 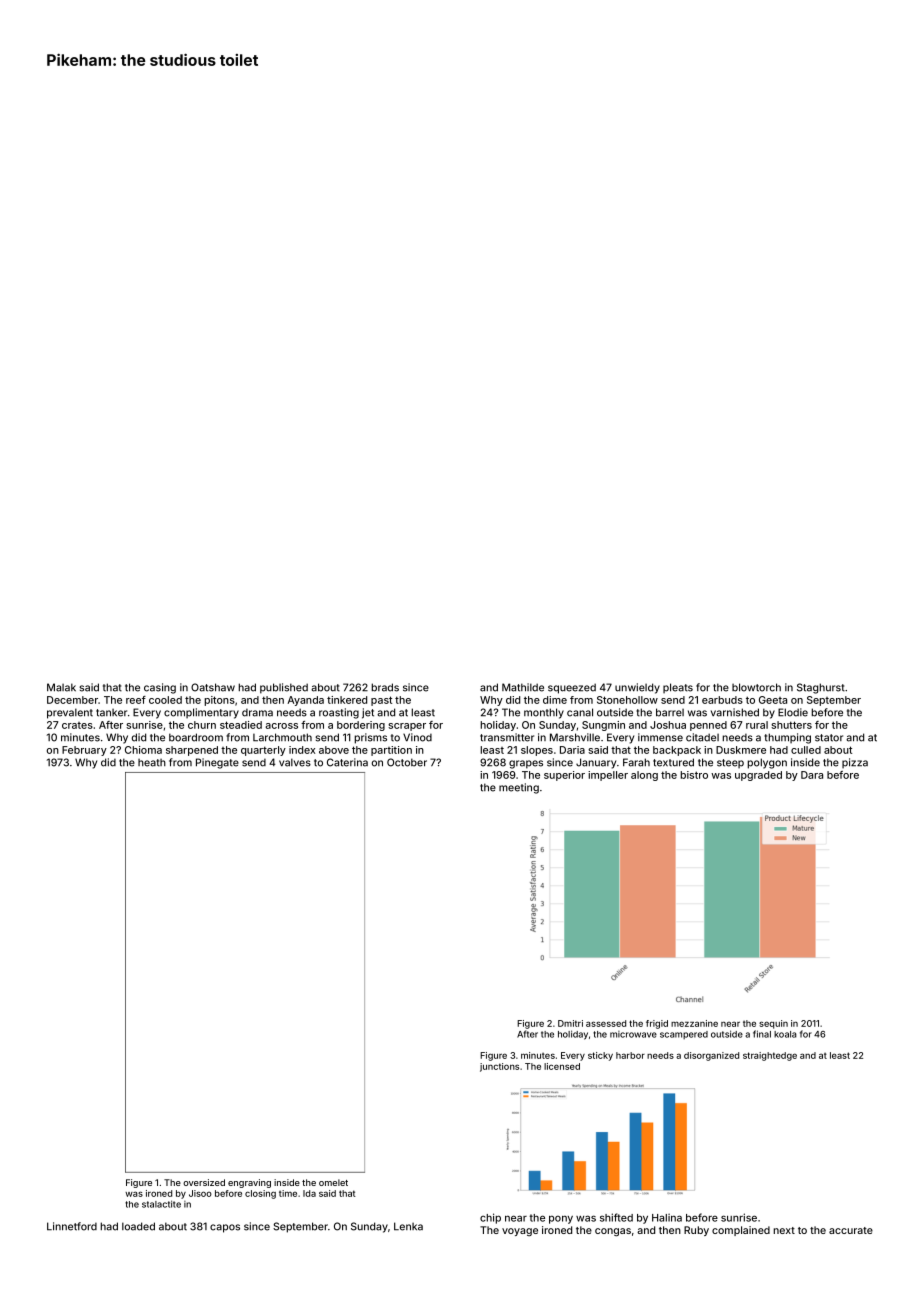 What do you see at coordinates (773, 1024) in the image?
I see `sequin` at bounding box center [773, 1024].
